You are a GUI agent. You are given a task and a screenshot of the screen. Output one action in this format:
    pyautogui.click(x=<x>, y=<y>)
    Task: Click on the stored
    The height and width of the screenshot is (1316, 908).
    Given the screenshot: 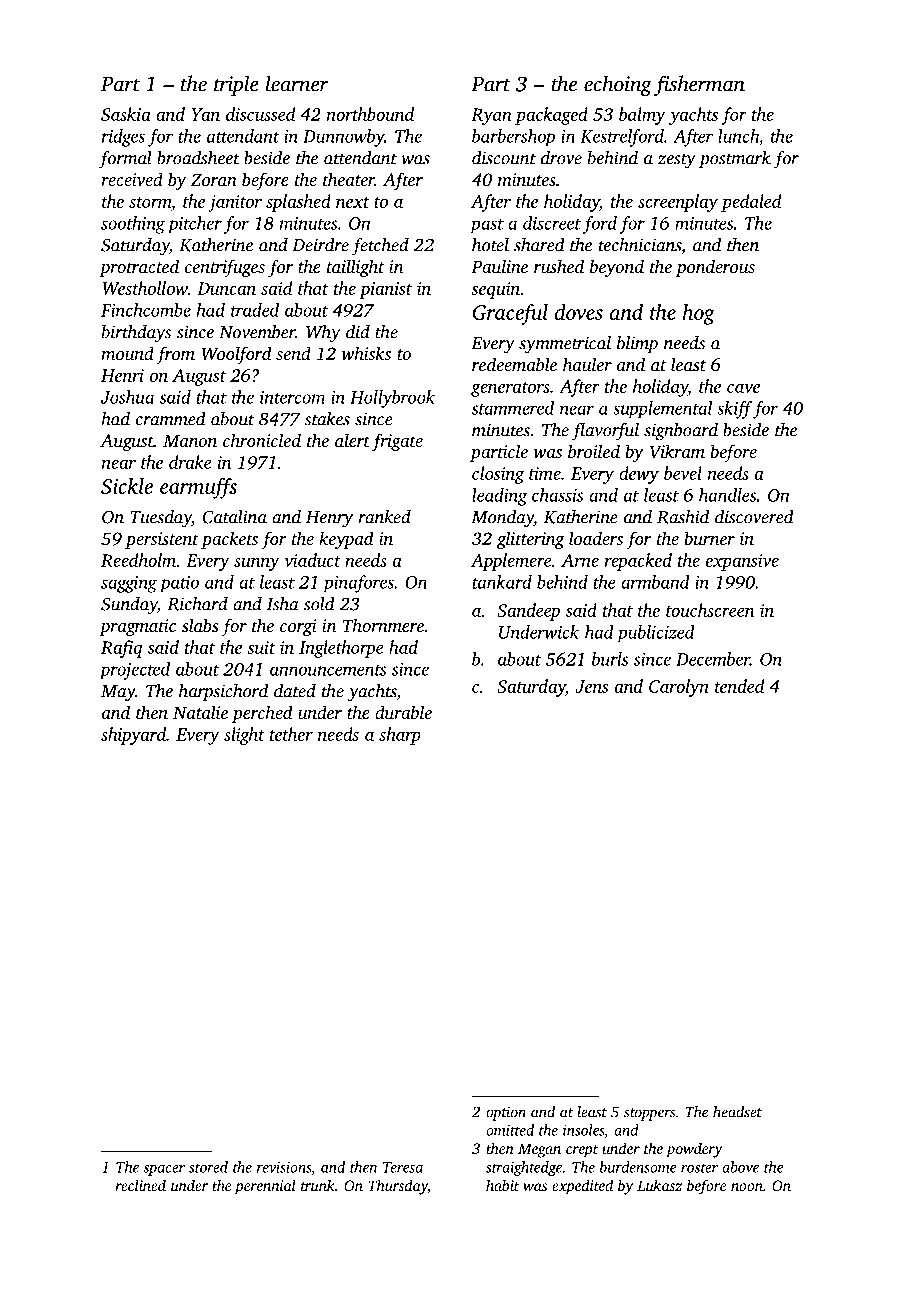 What is the action you would take?
    pyautogui.click(x=208, y=1167)
